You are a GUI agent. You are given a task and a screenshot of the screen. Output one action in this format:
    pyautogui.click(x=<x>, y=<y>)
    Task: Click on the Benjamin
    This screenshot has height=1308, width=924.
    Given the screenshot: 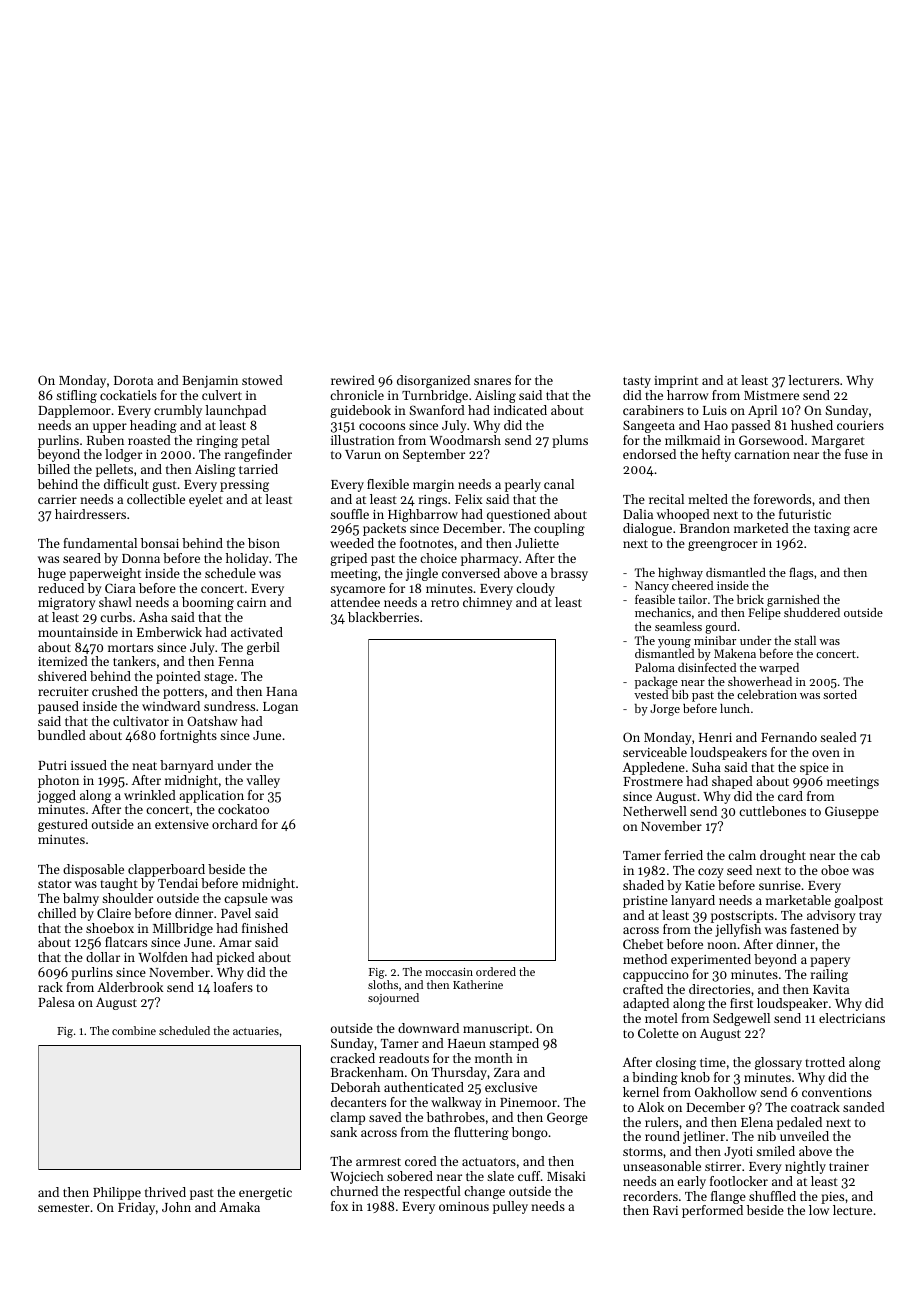 What is the action you would take?
    pyautogui.click(x=210, y=382)
